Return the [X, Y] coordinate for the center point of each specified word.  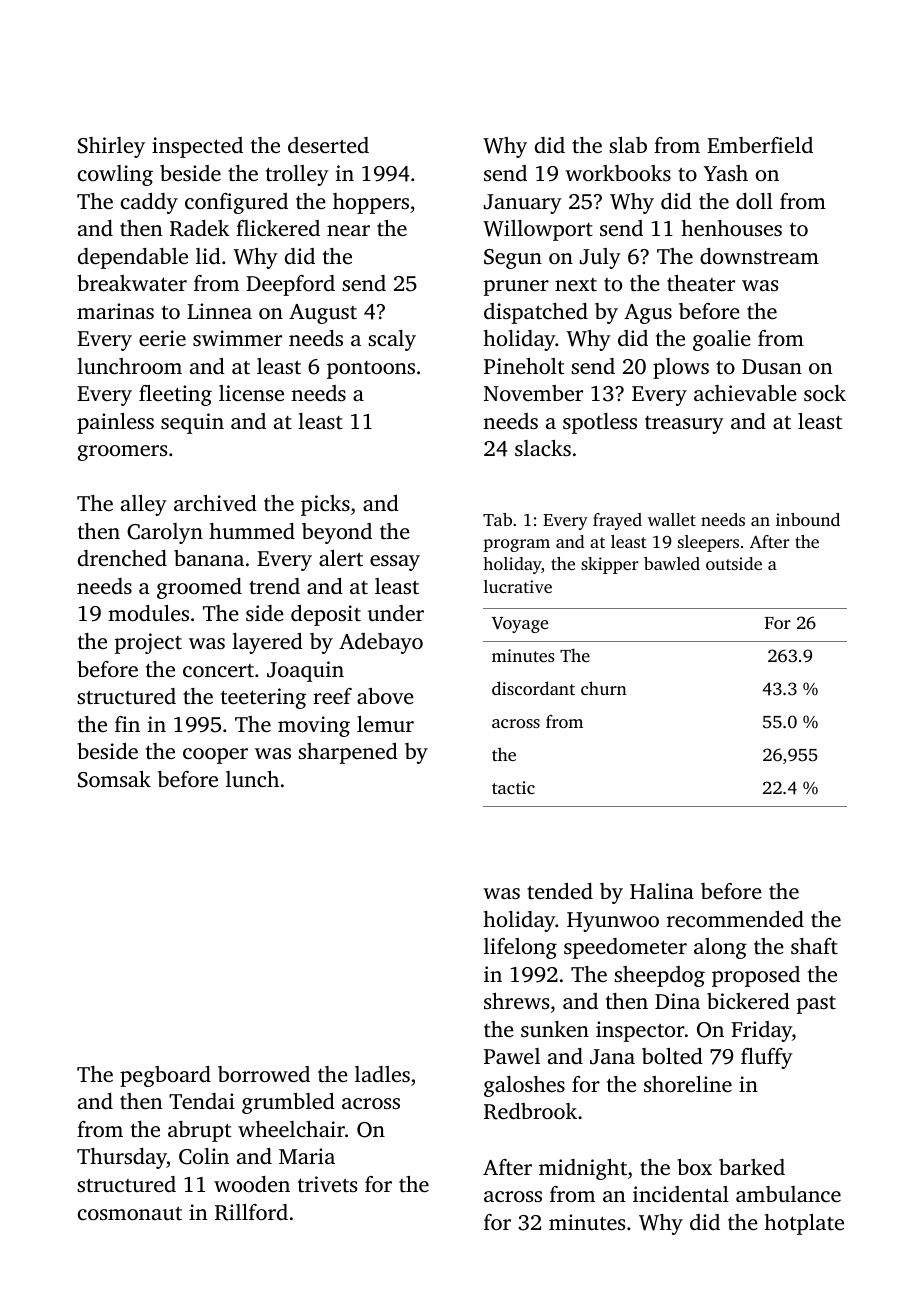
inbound [808, 519]
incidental [681, 1194]
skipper [610, 565]
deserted [328, 145]
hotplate [804, 1224]
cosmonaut [130, 1213]
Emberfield [760, 145]
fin [127, 724]
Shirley [111, 147]
